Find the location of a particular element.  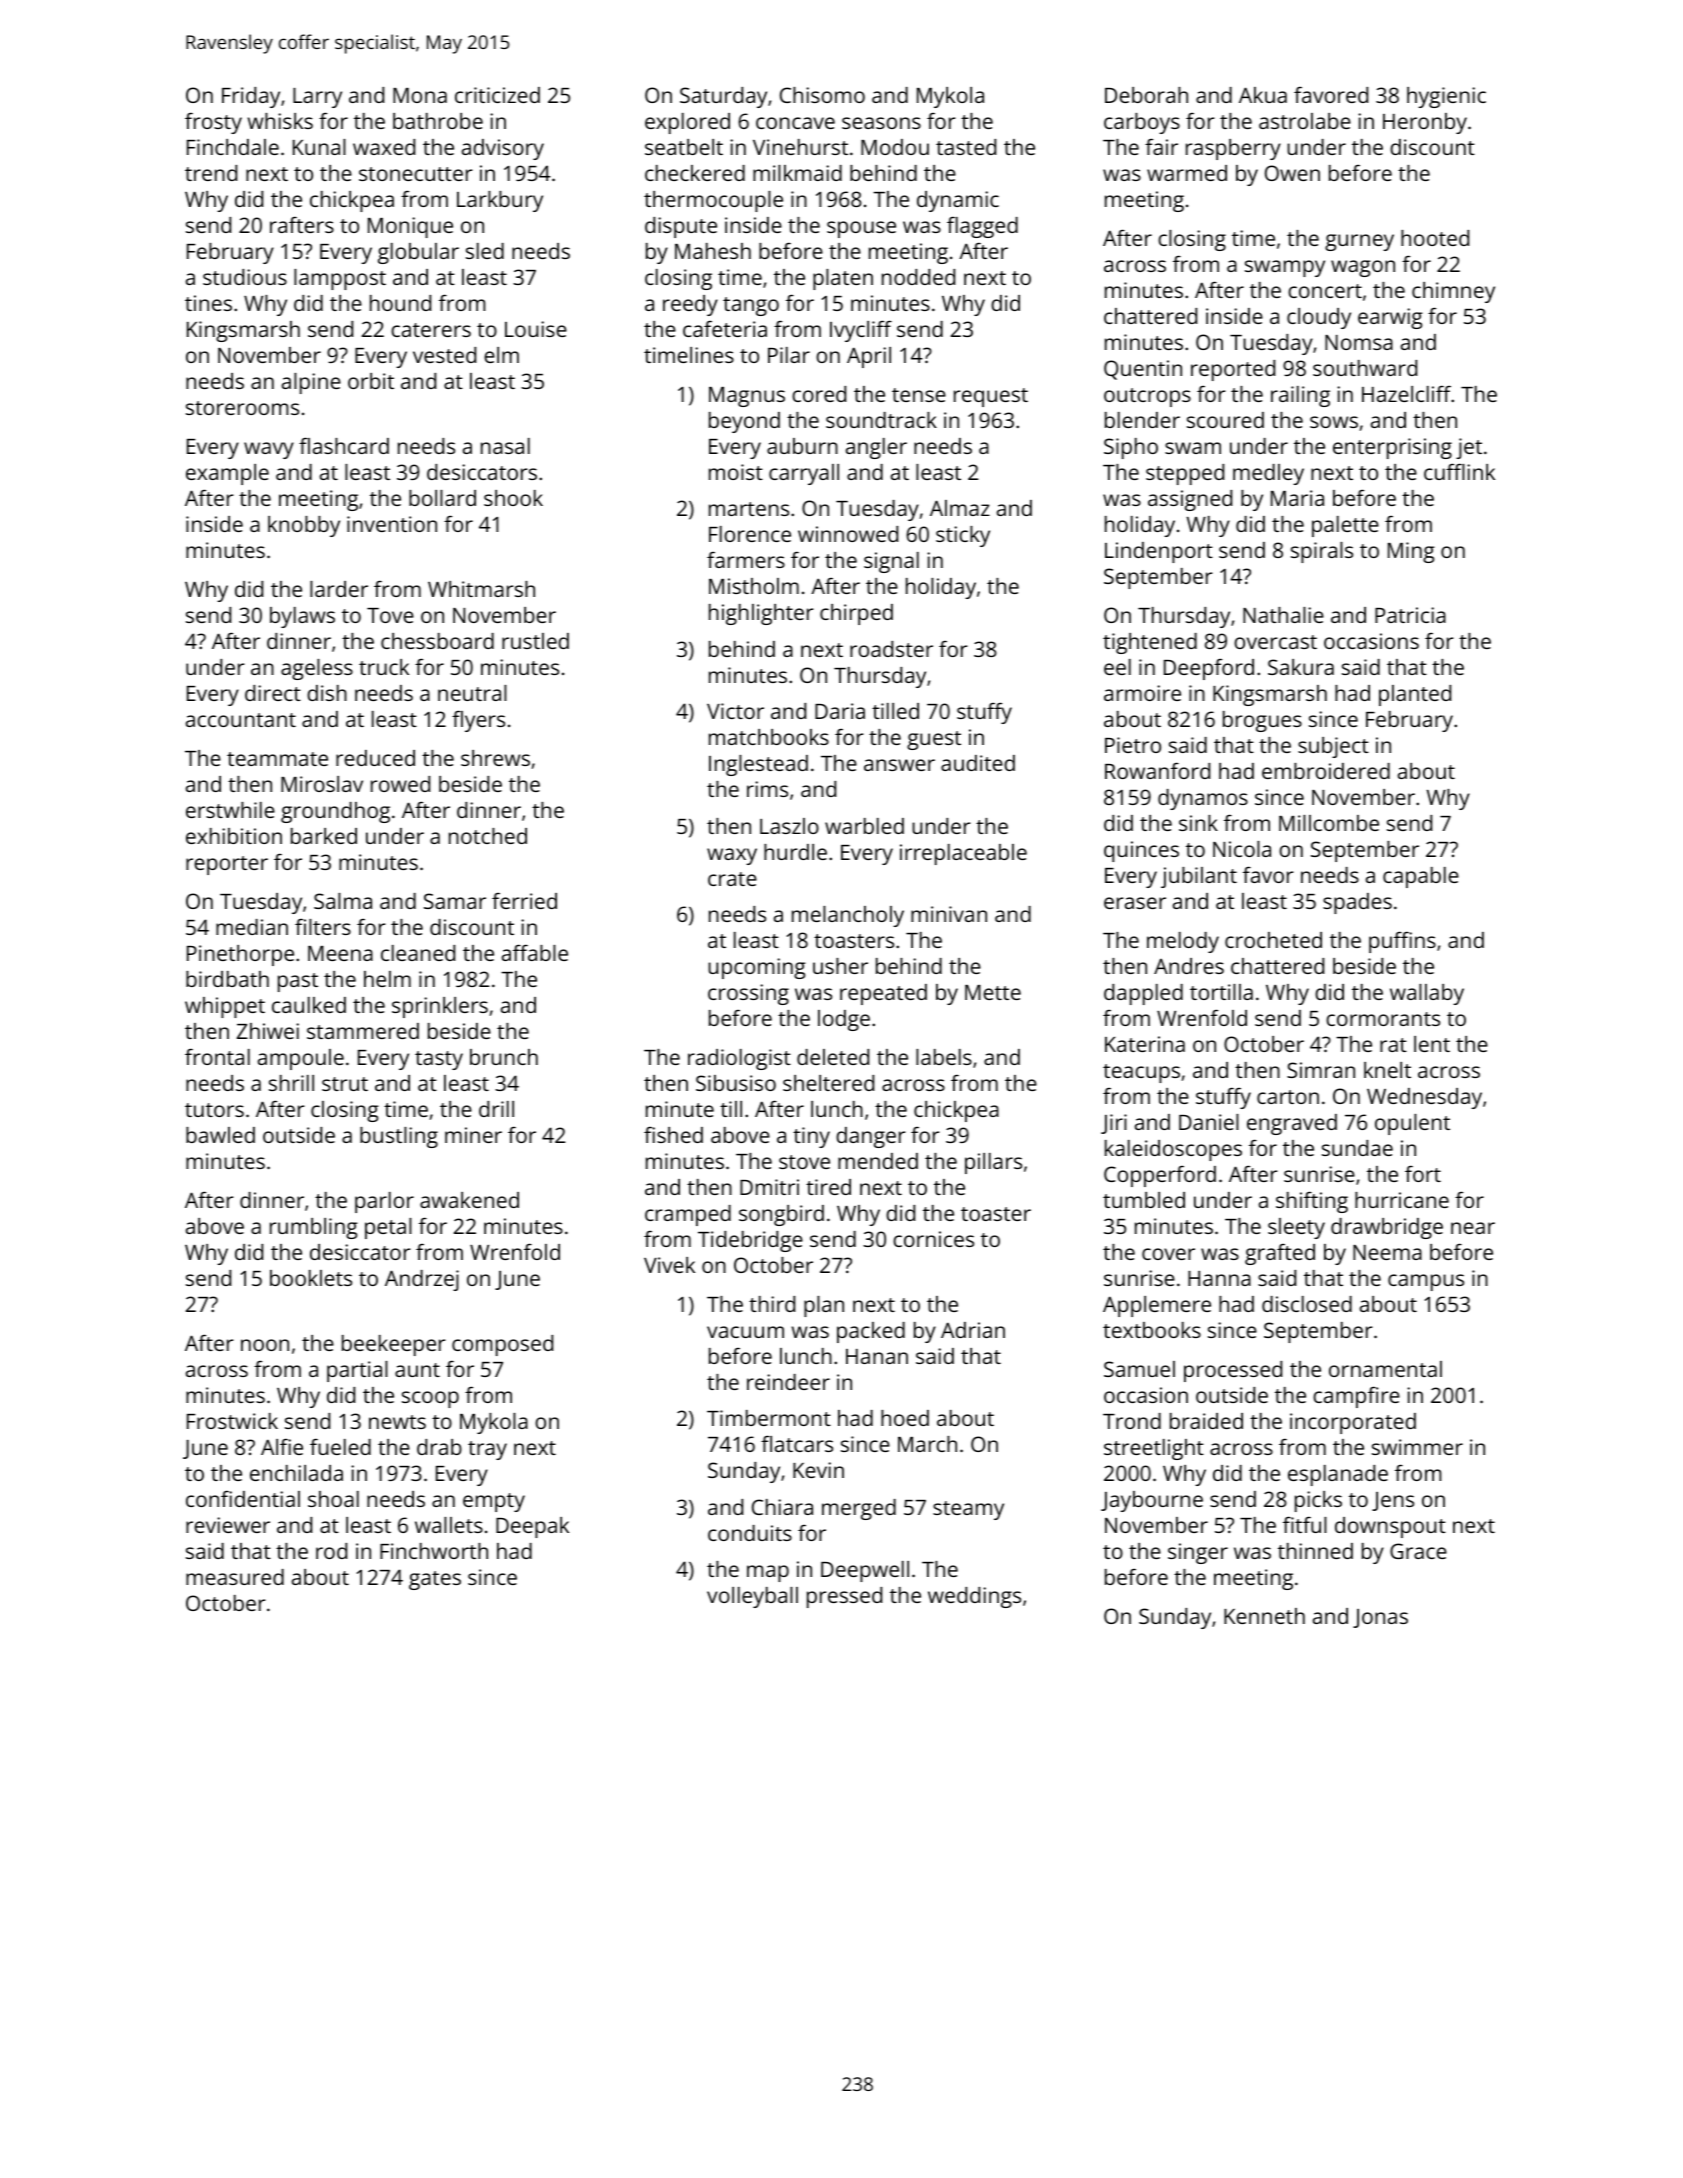

erstwhile is located at coordinates (230, 810).
